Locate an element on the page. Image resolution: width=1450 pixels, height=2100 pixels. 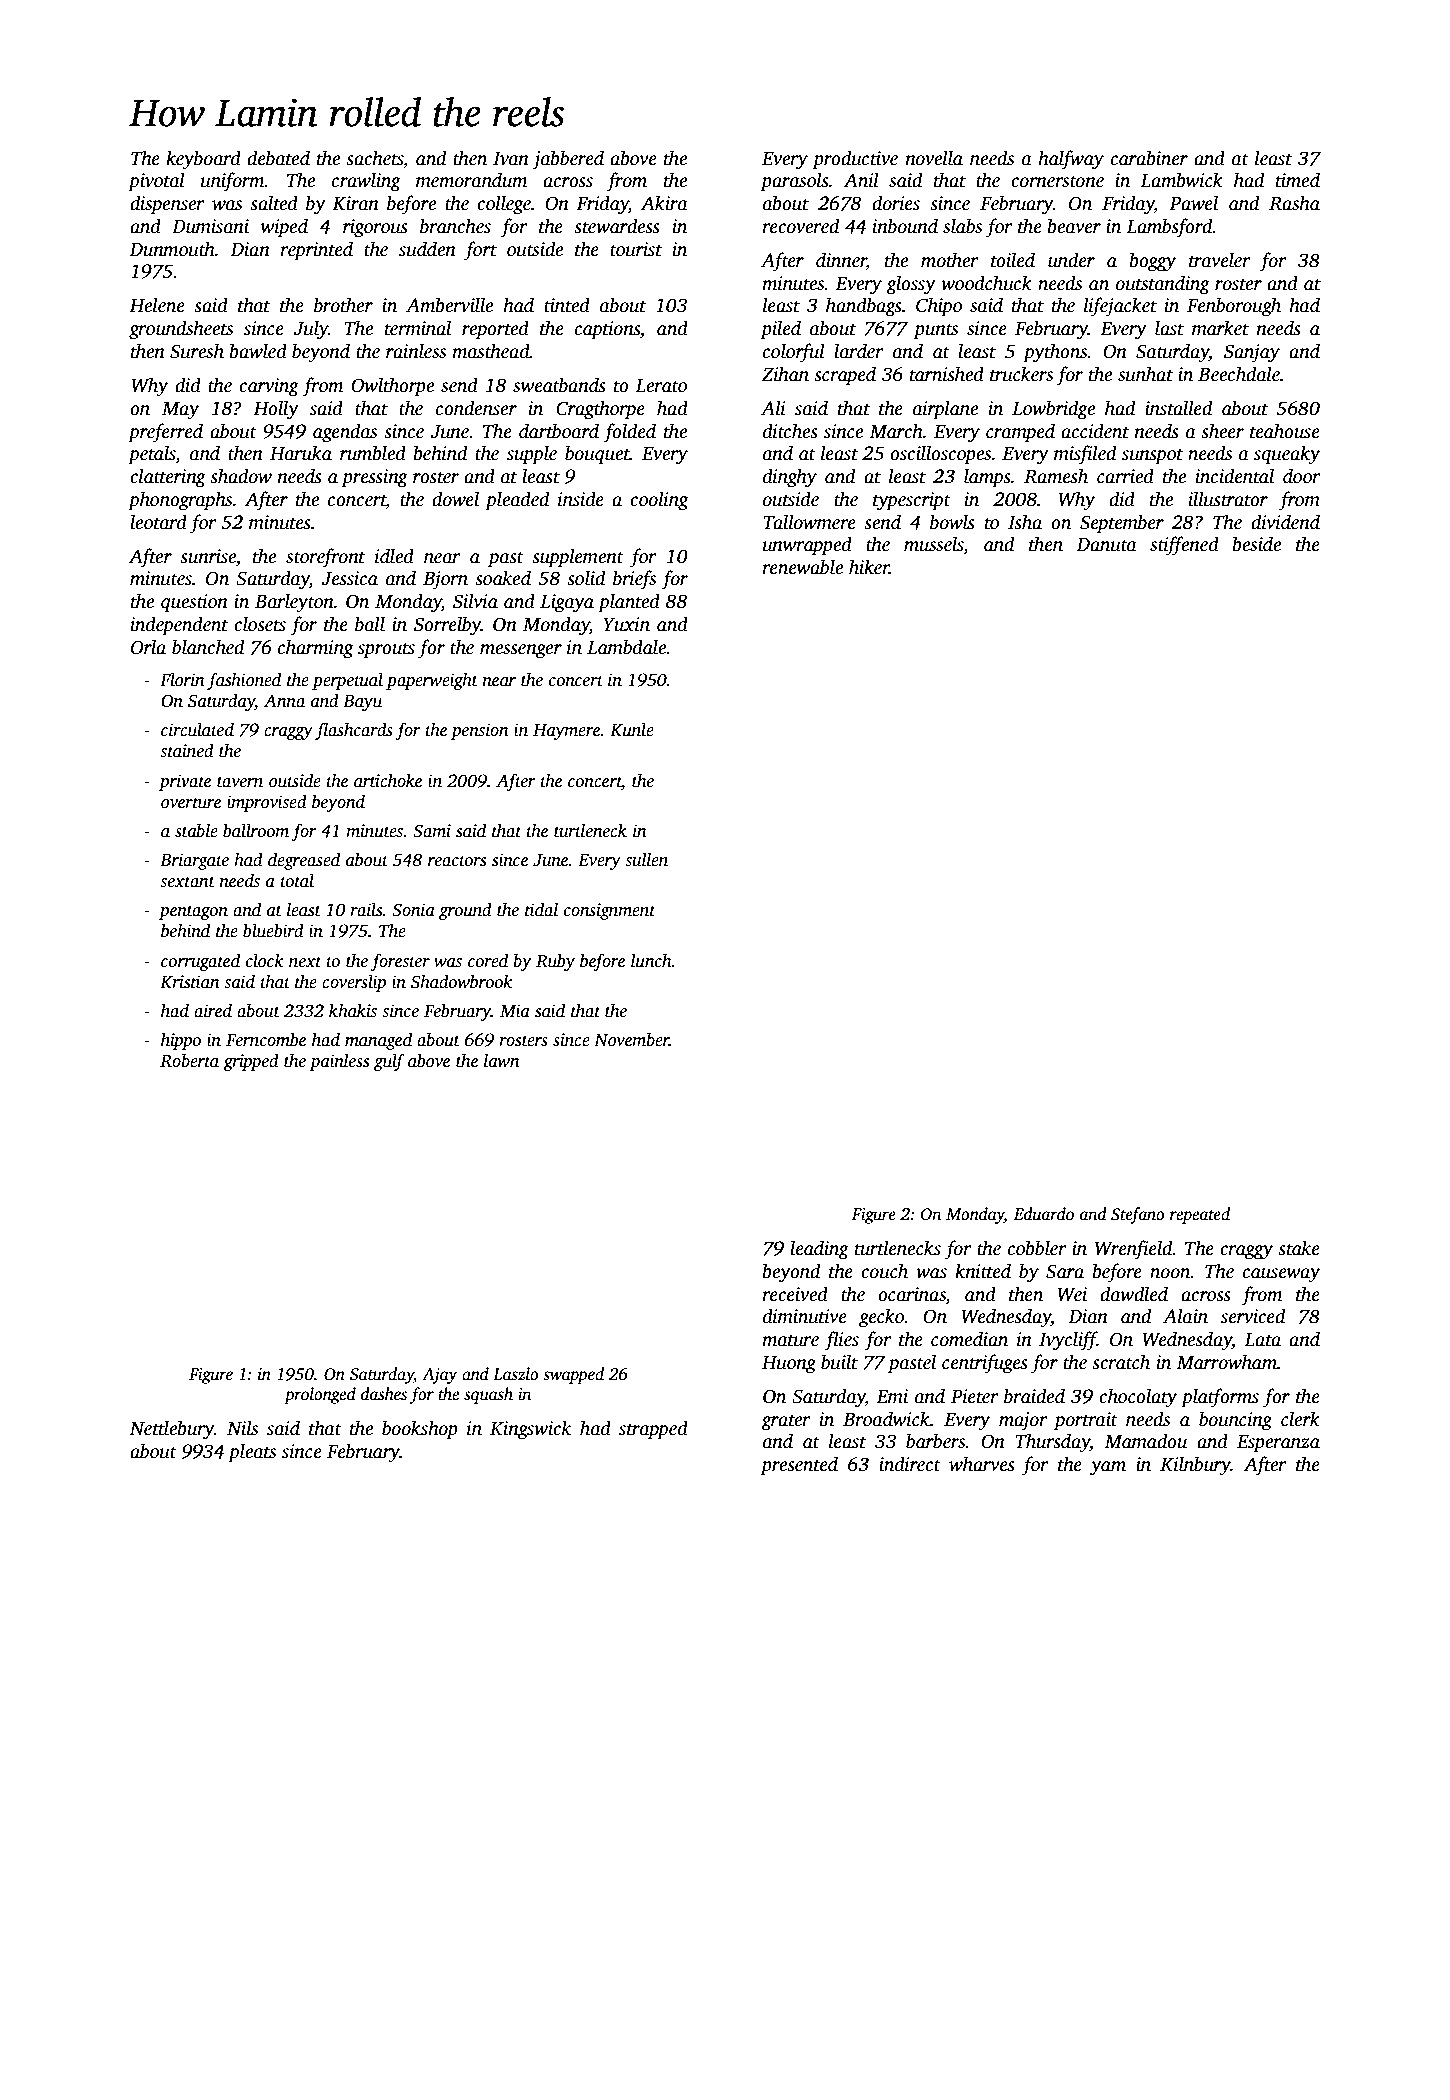
Amberville is located at coordinates (449, 305).
